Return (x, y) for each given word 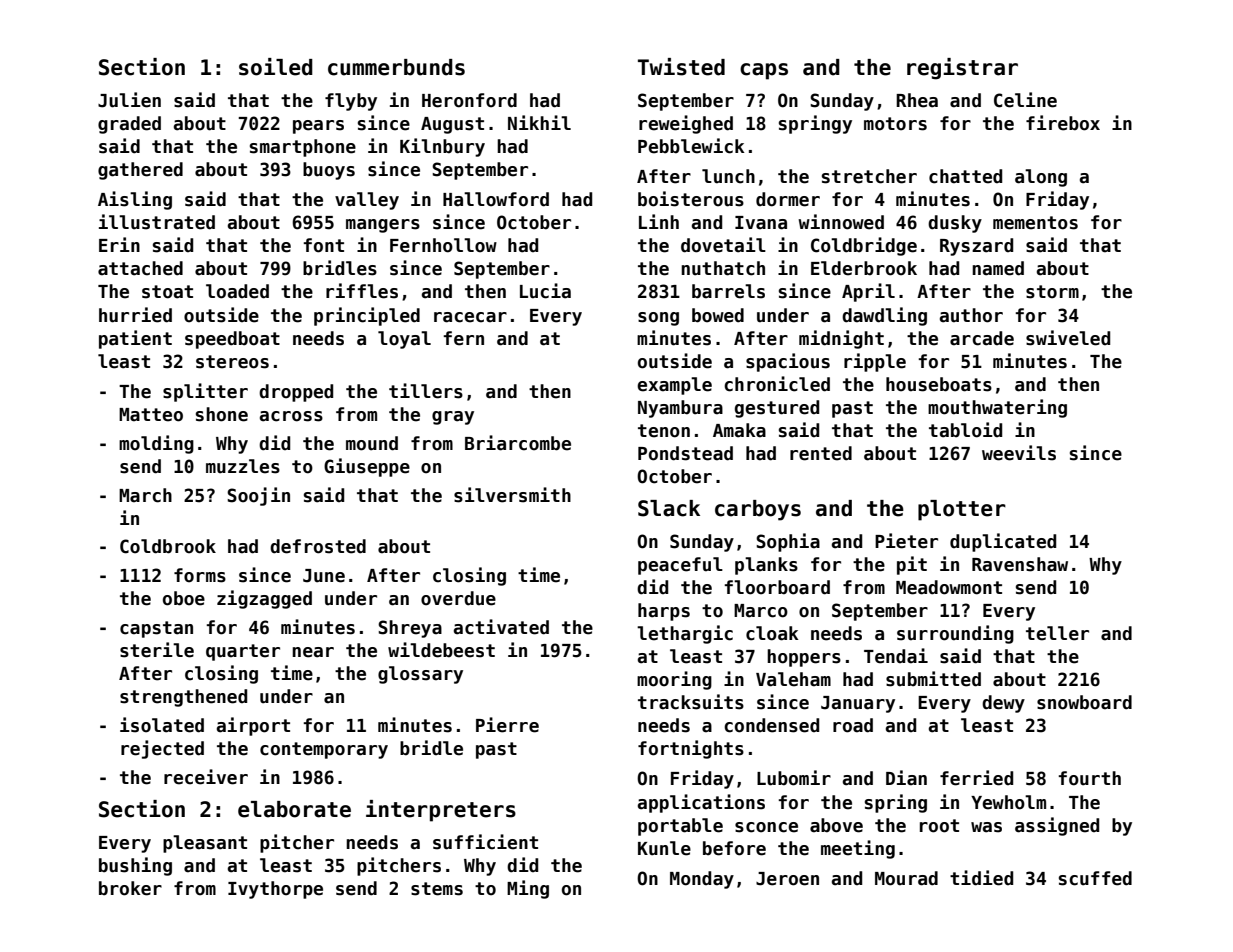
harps (664, 612)
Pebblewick (691, 146)
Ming (528, 889)
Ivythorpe (275, 890)
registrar (962, 69)
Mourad (906, 878)
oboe (184, 598)
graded (129, 125)
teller (1057, 633)
